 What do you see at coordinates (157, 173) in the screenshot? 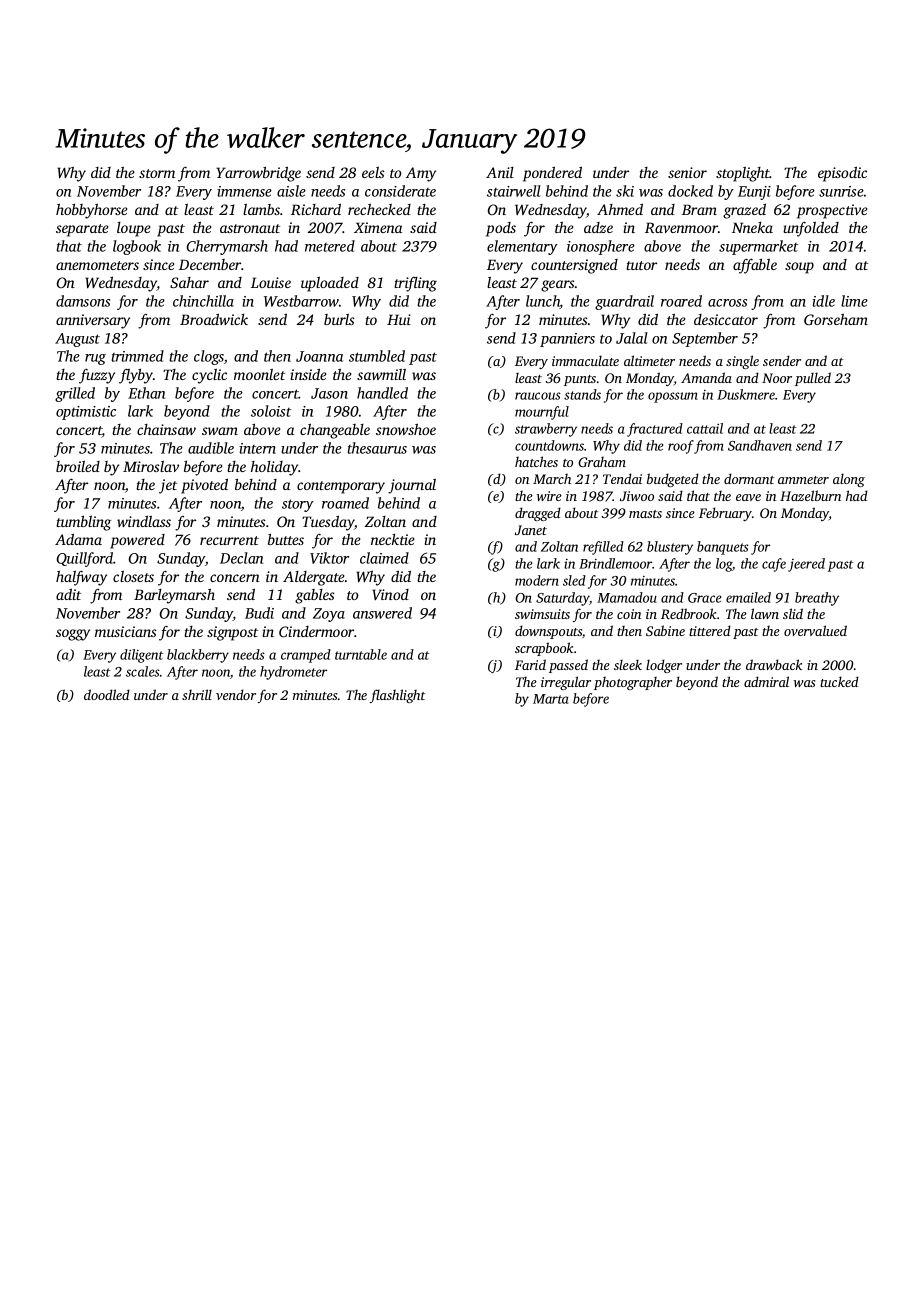
I see `storm` at bounding box center [157, 173].
